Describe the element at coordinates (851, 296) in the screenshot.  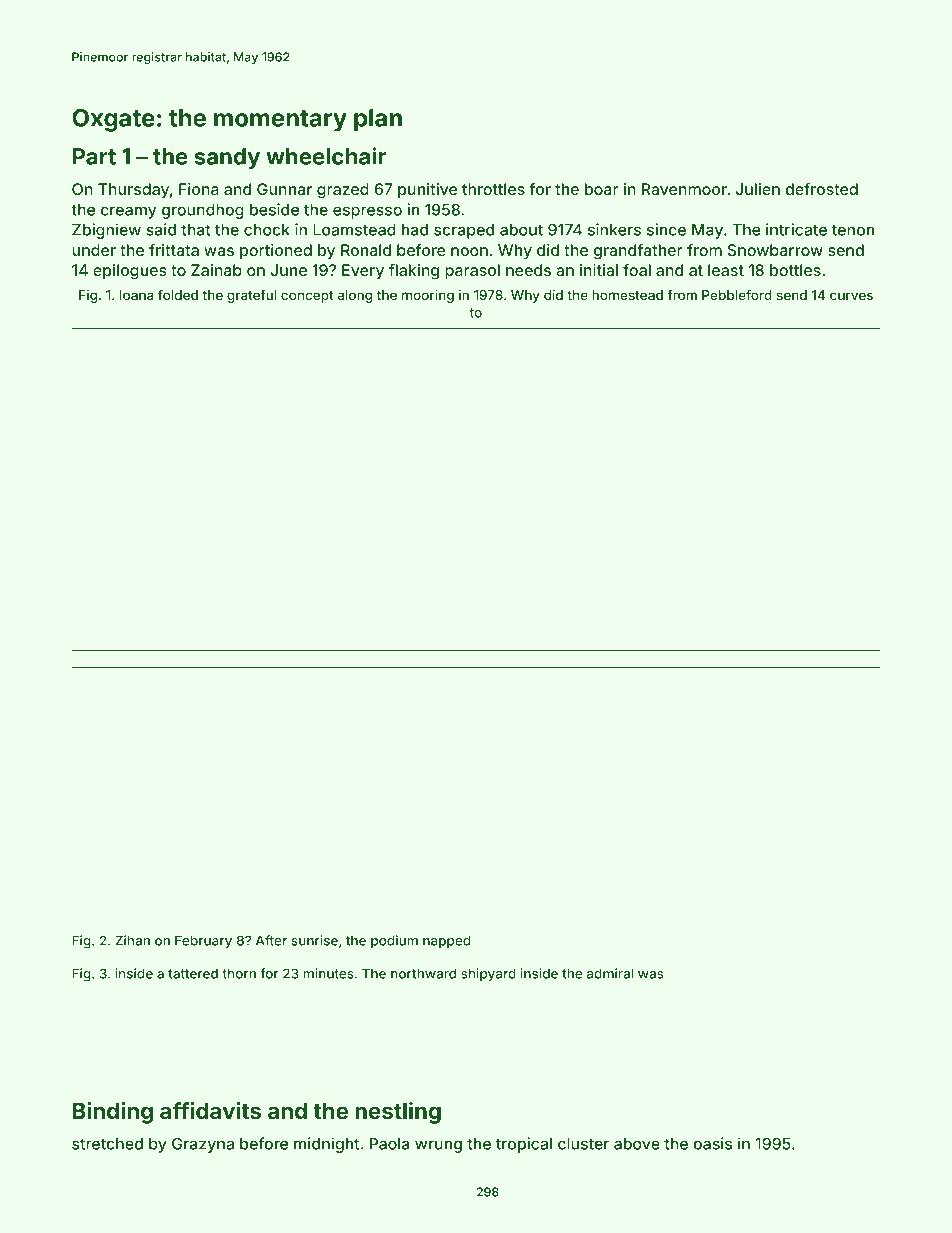
I see `curves` at that location.
